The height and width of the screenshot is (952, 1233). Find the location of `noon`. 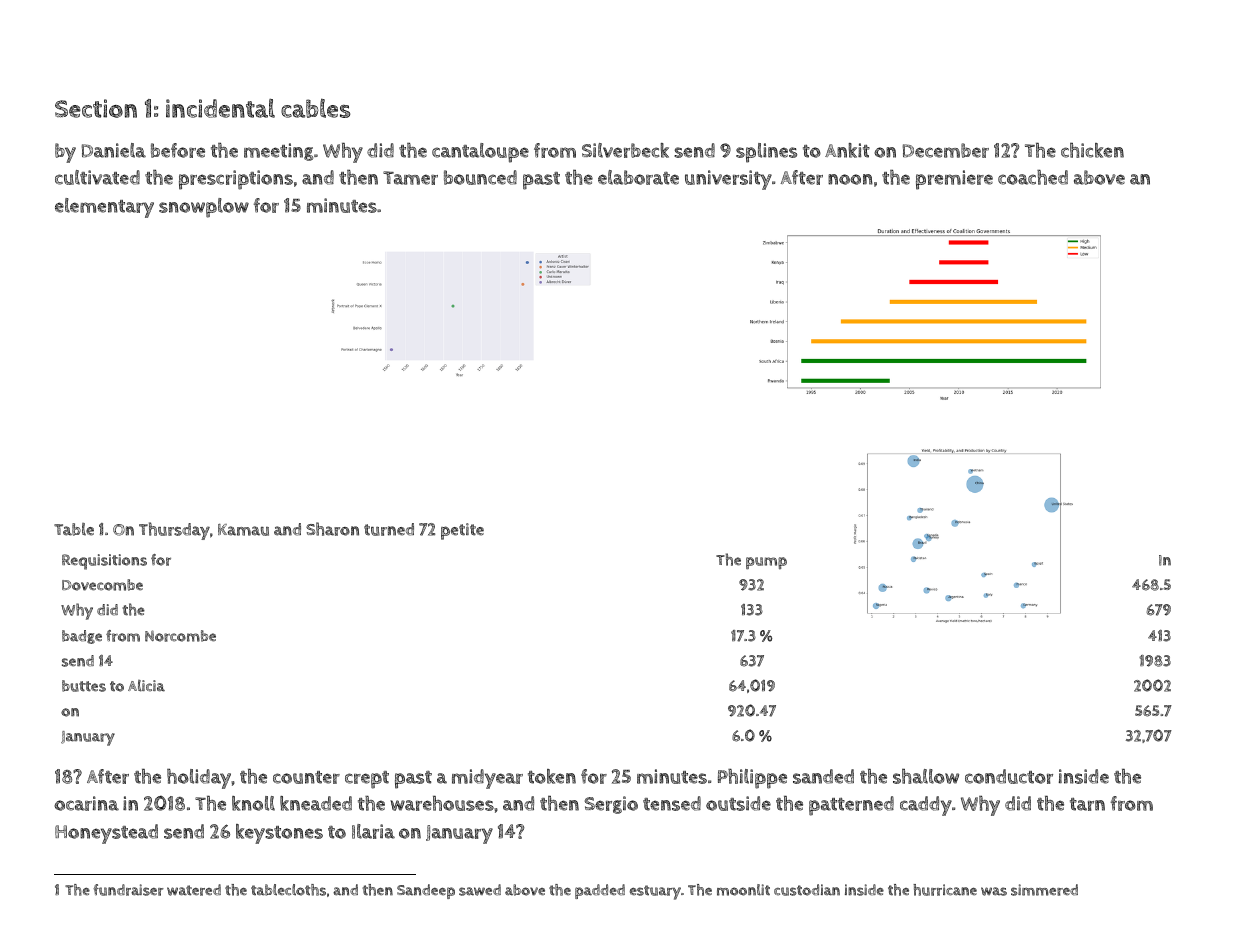

noon is located at coordinates (850, 179).
